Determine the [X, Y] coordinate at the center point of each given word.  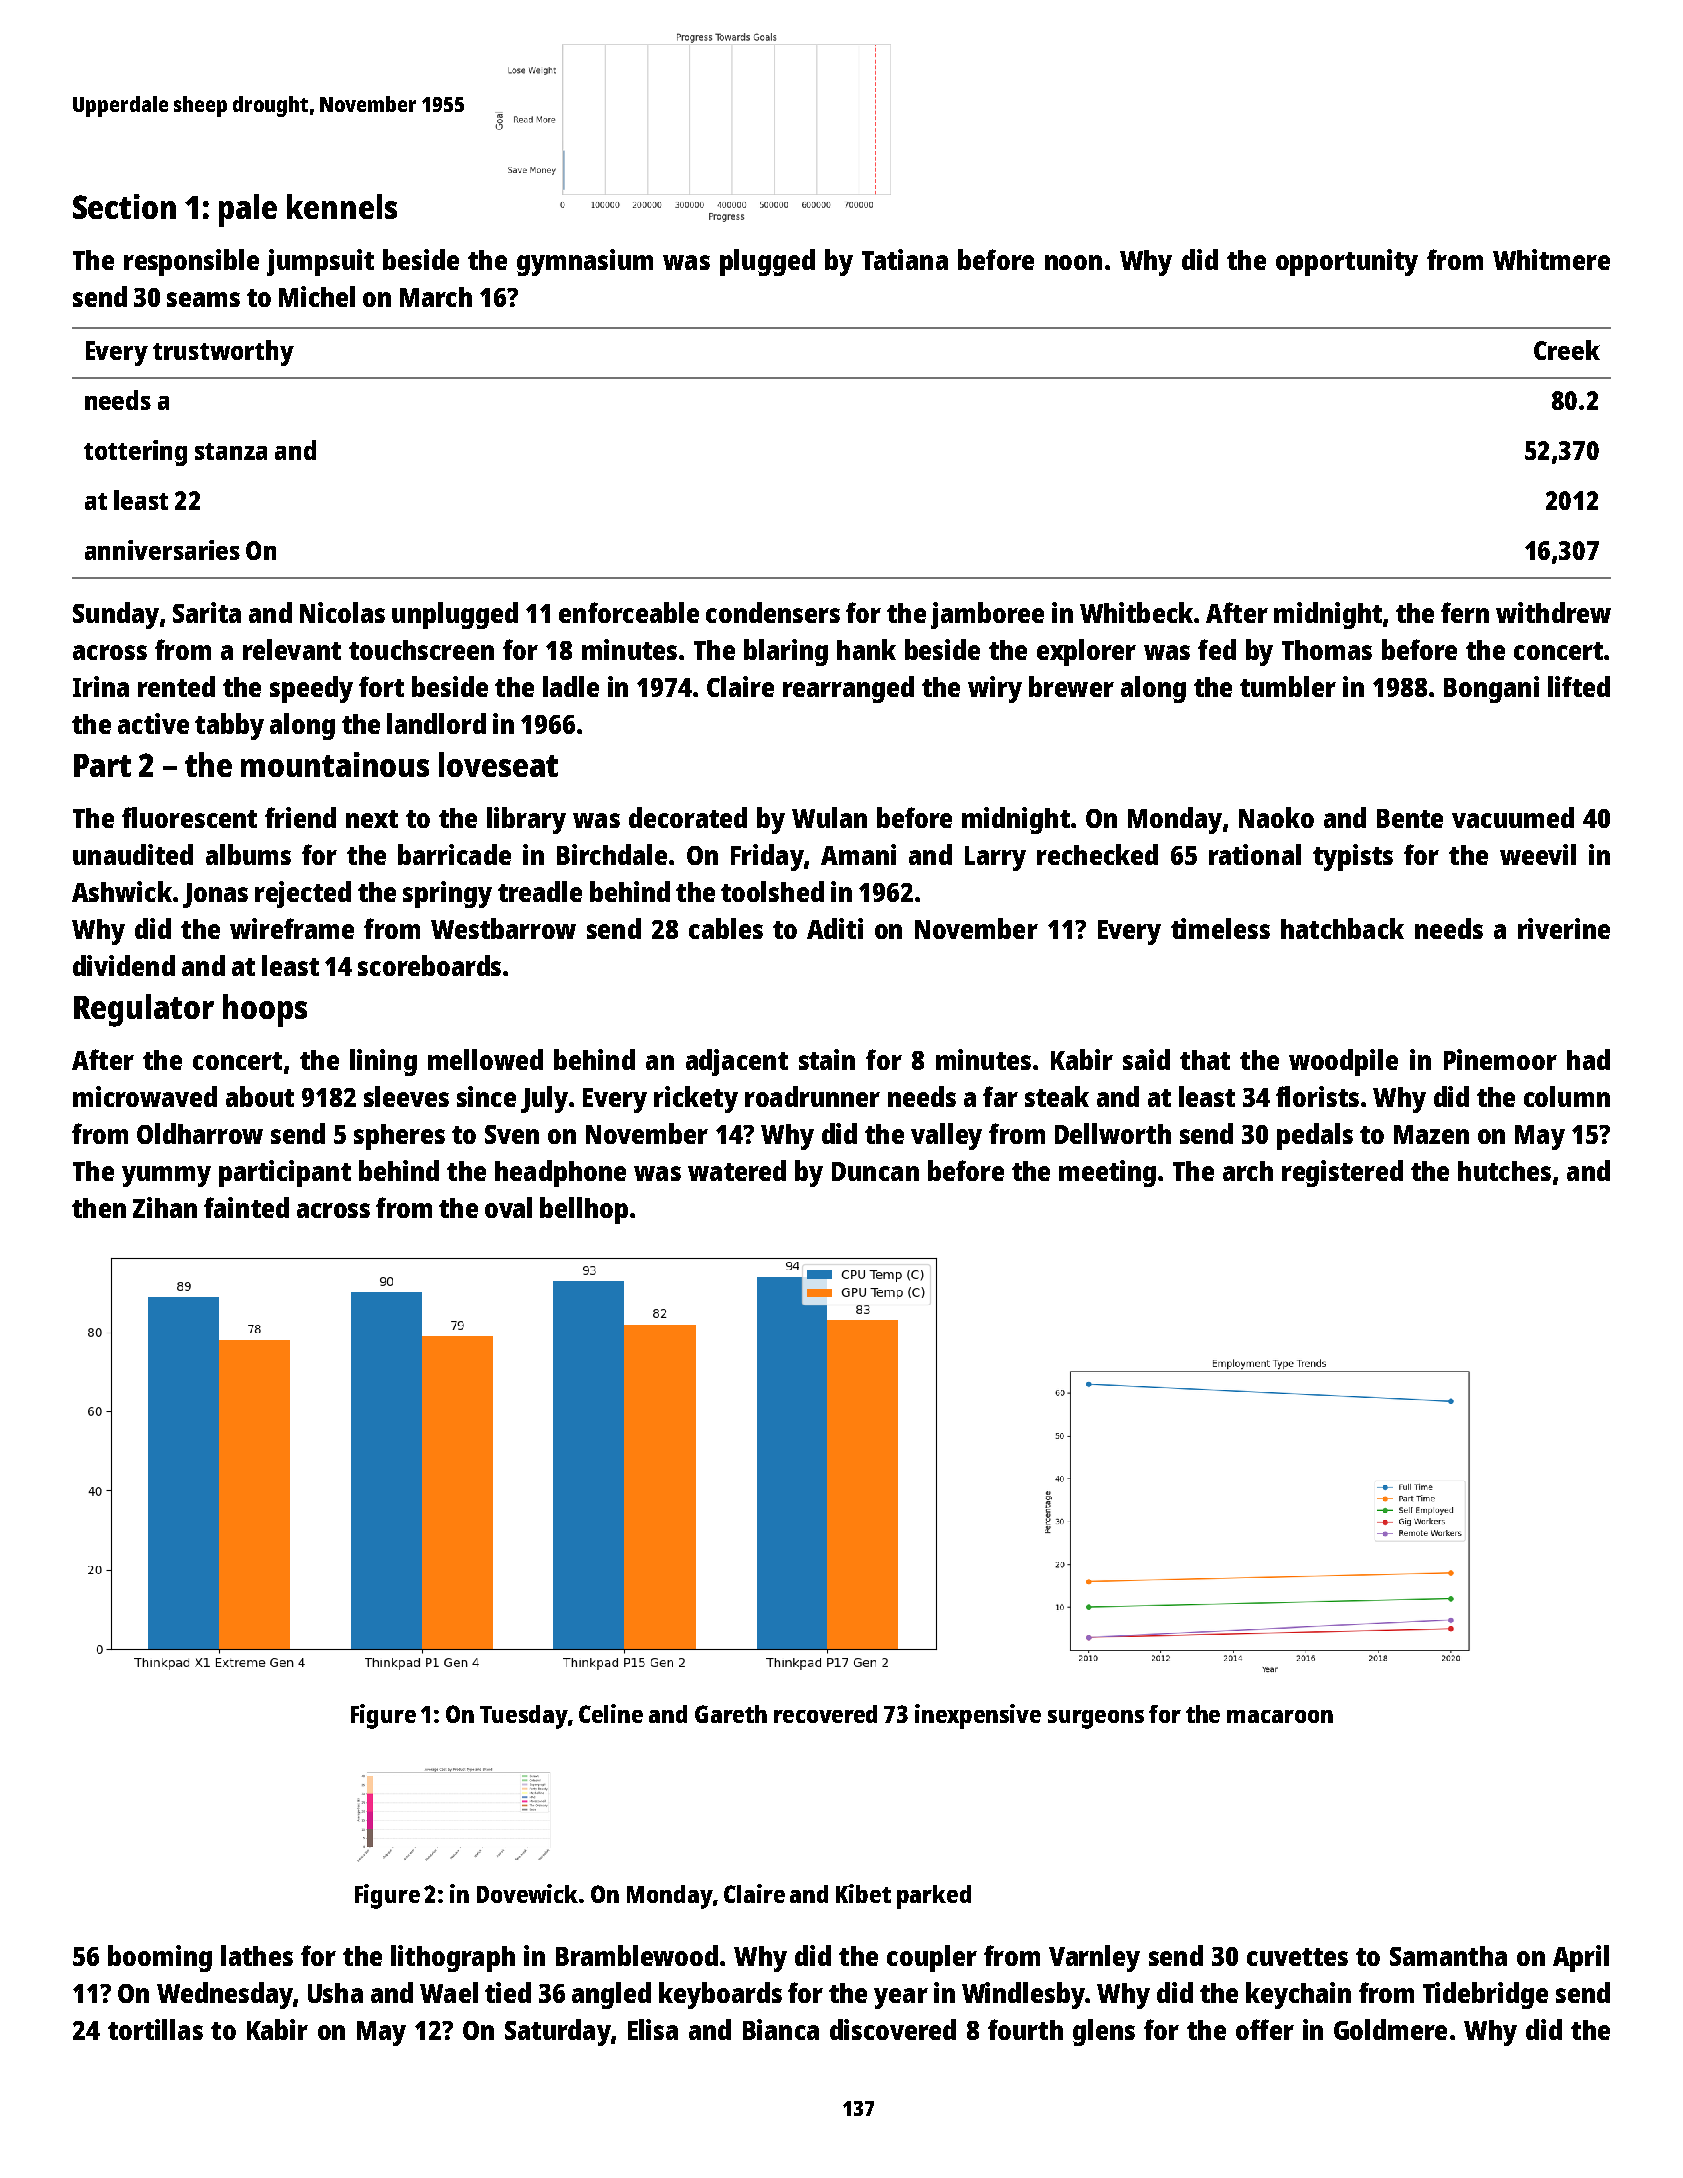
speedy [311, 689]
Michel [317, 296]
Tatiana [905, 259]
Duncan [875, 1171]
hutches [1504, 1171]
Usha [335, 1993]
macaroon [1280, 1716]
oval [508, 1207]
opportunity [1347, 262]
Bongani [1491, 689]
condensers [773, 612]
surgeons [1096, 1719]
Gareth [731, 1714]
